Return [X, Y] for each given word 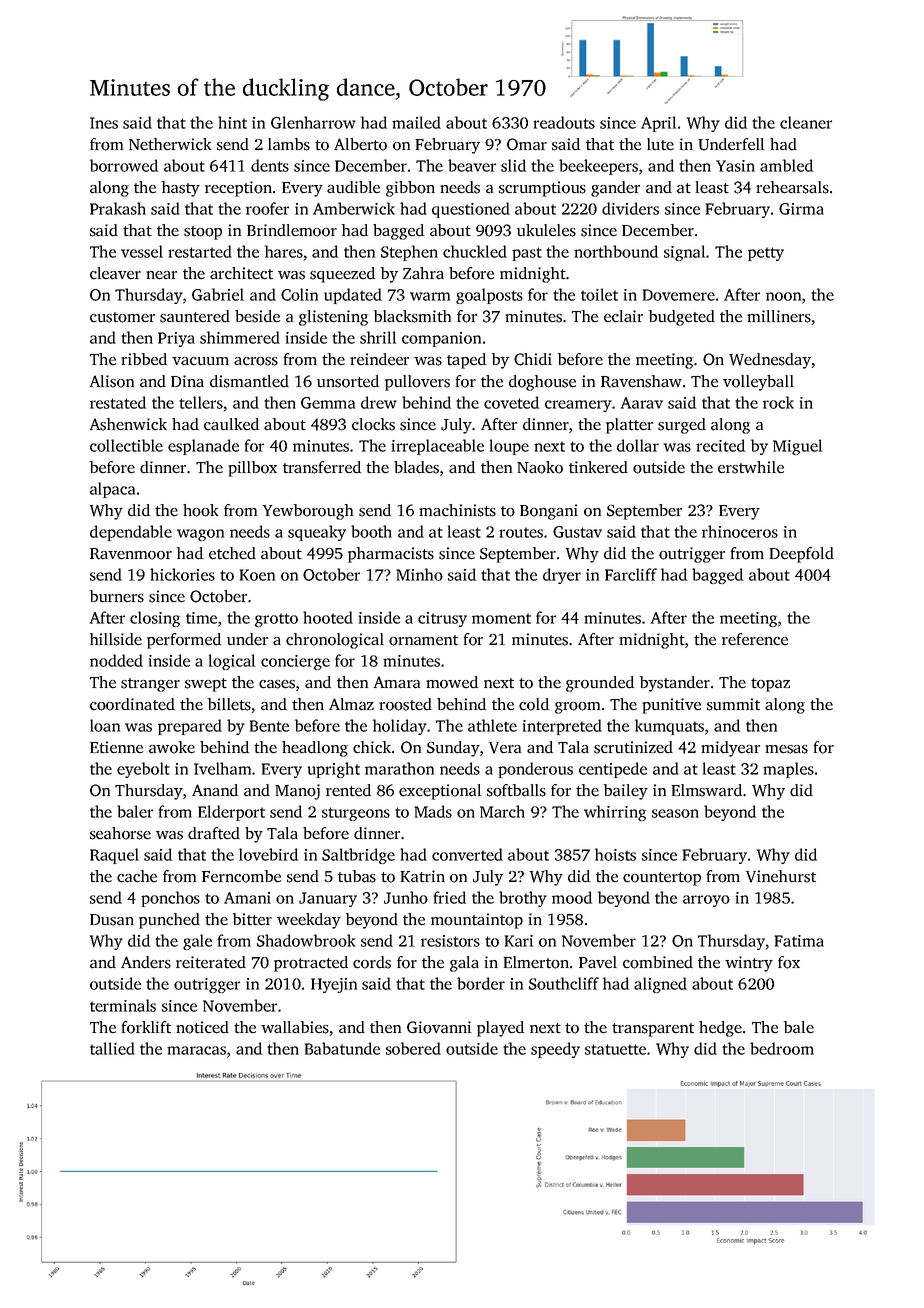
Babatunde [342, 1048]
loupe [509, 447]
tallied [112, 1048]
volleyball [758, 383]
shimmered [240, 337]
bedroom [782, 1048]
